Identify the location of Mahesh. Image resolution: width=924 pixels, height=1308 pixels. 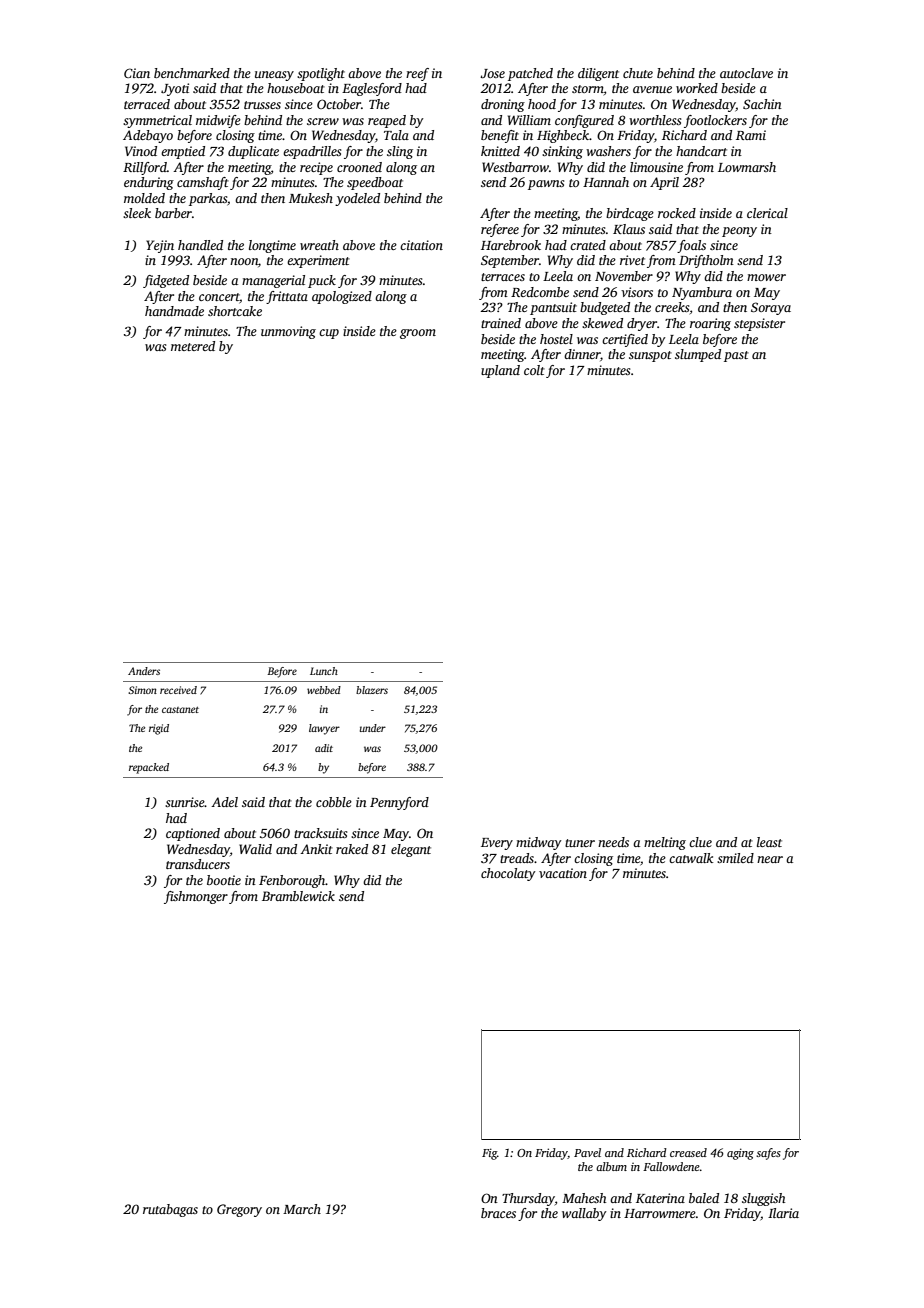
(584, 1198).
